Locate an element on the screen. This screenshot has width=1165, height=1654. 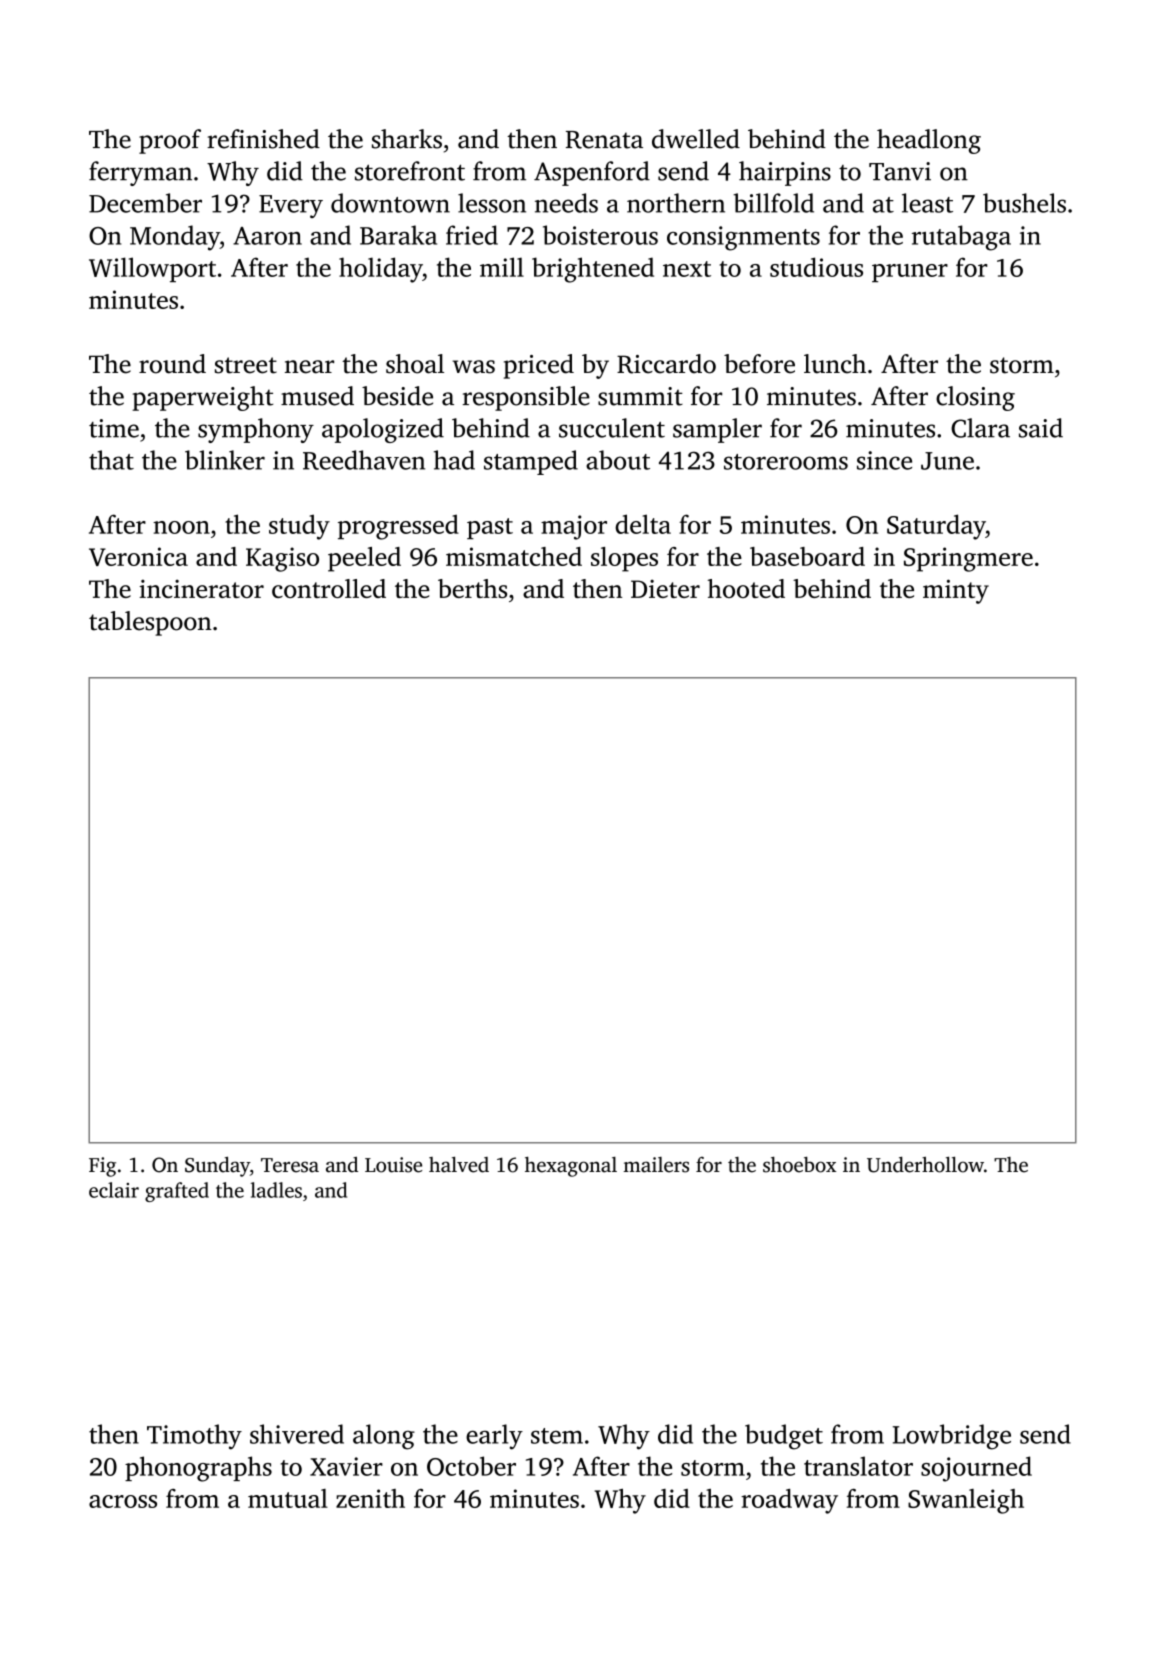
mutual is located at coordinates (288, 1498).
